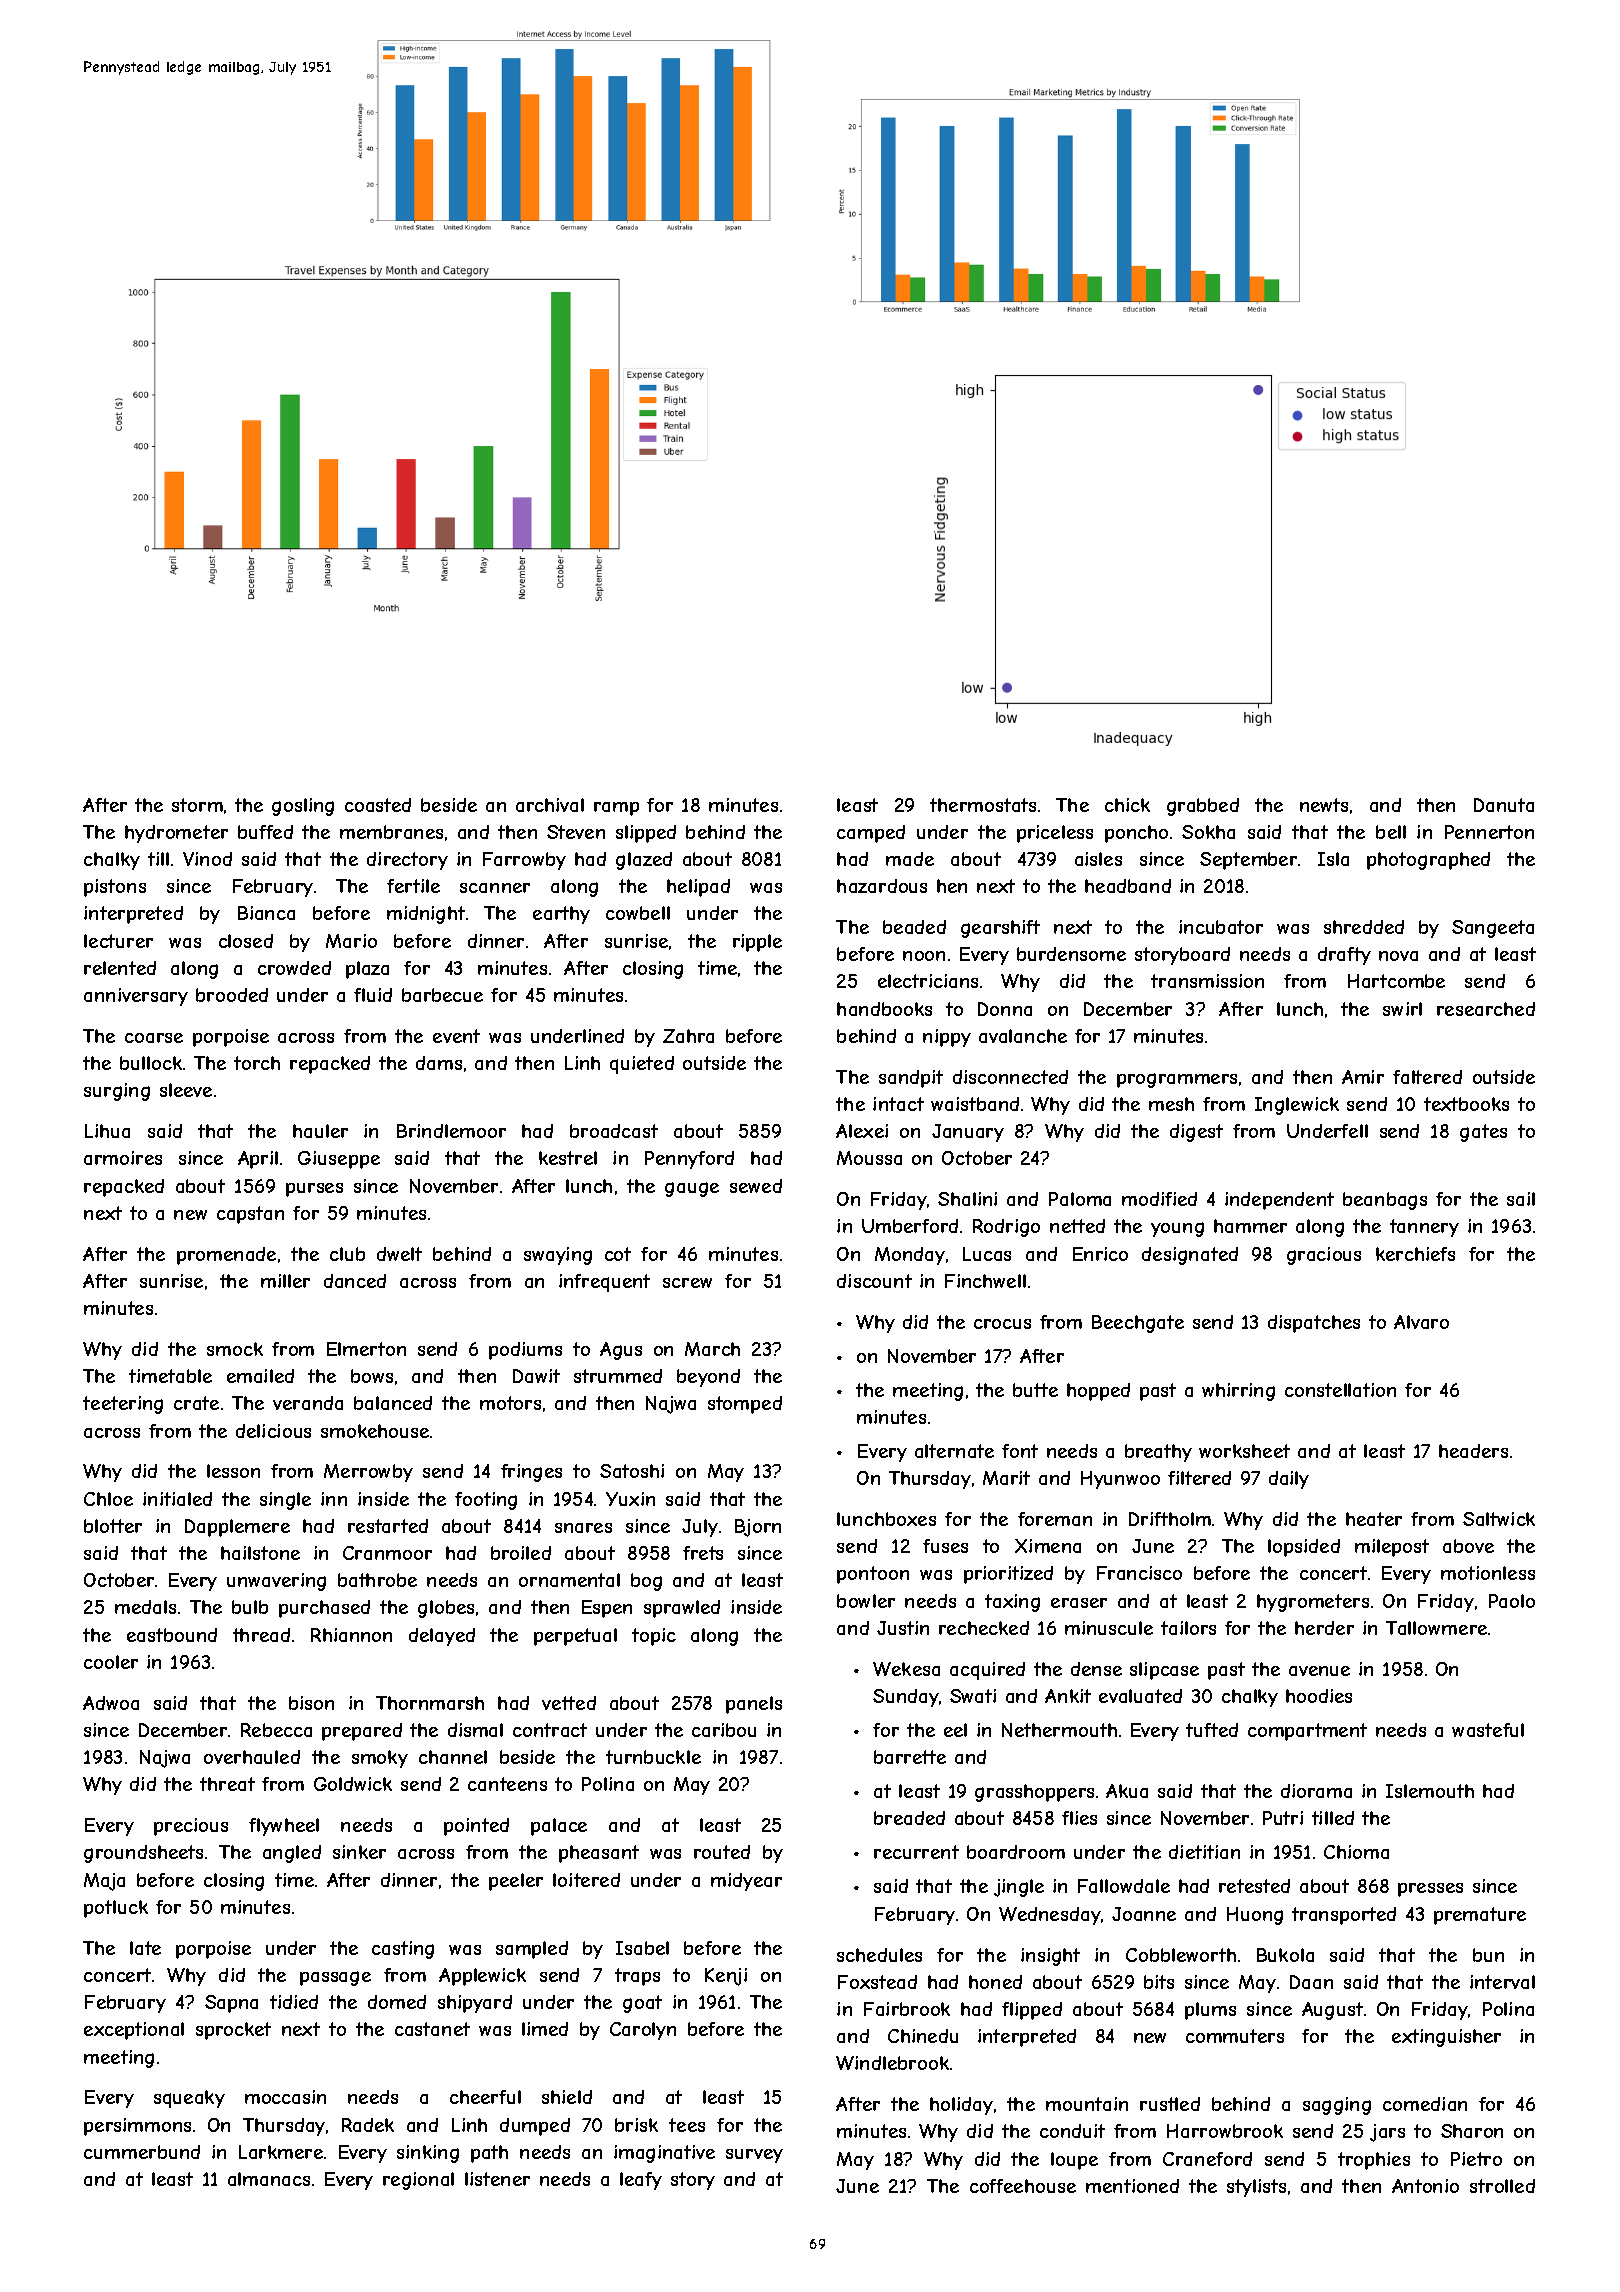 The height and width of the screenshot is (2292, 1620). Describe the element at coordinates (616, 809) in the screenshot. I see `ramp` at that location.
